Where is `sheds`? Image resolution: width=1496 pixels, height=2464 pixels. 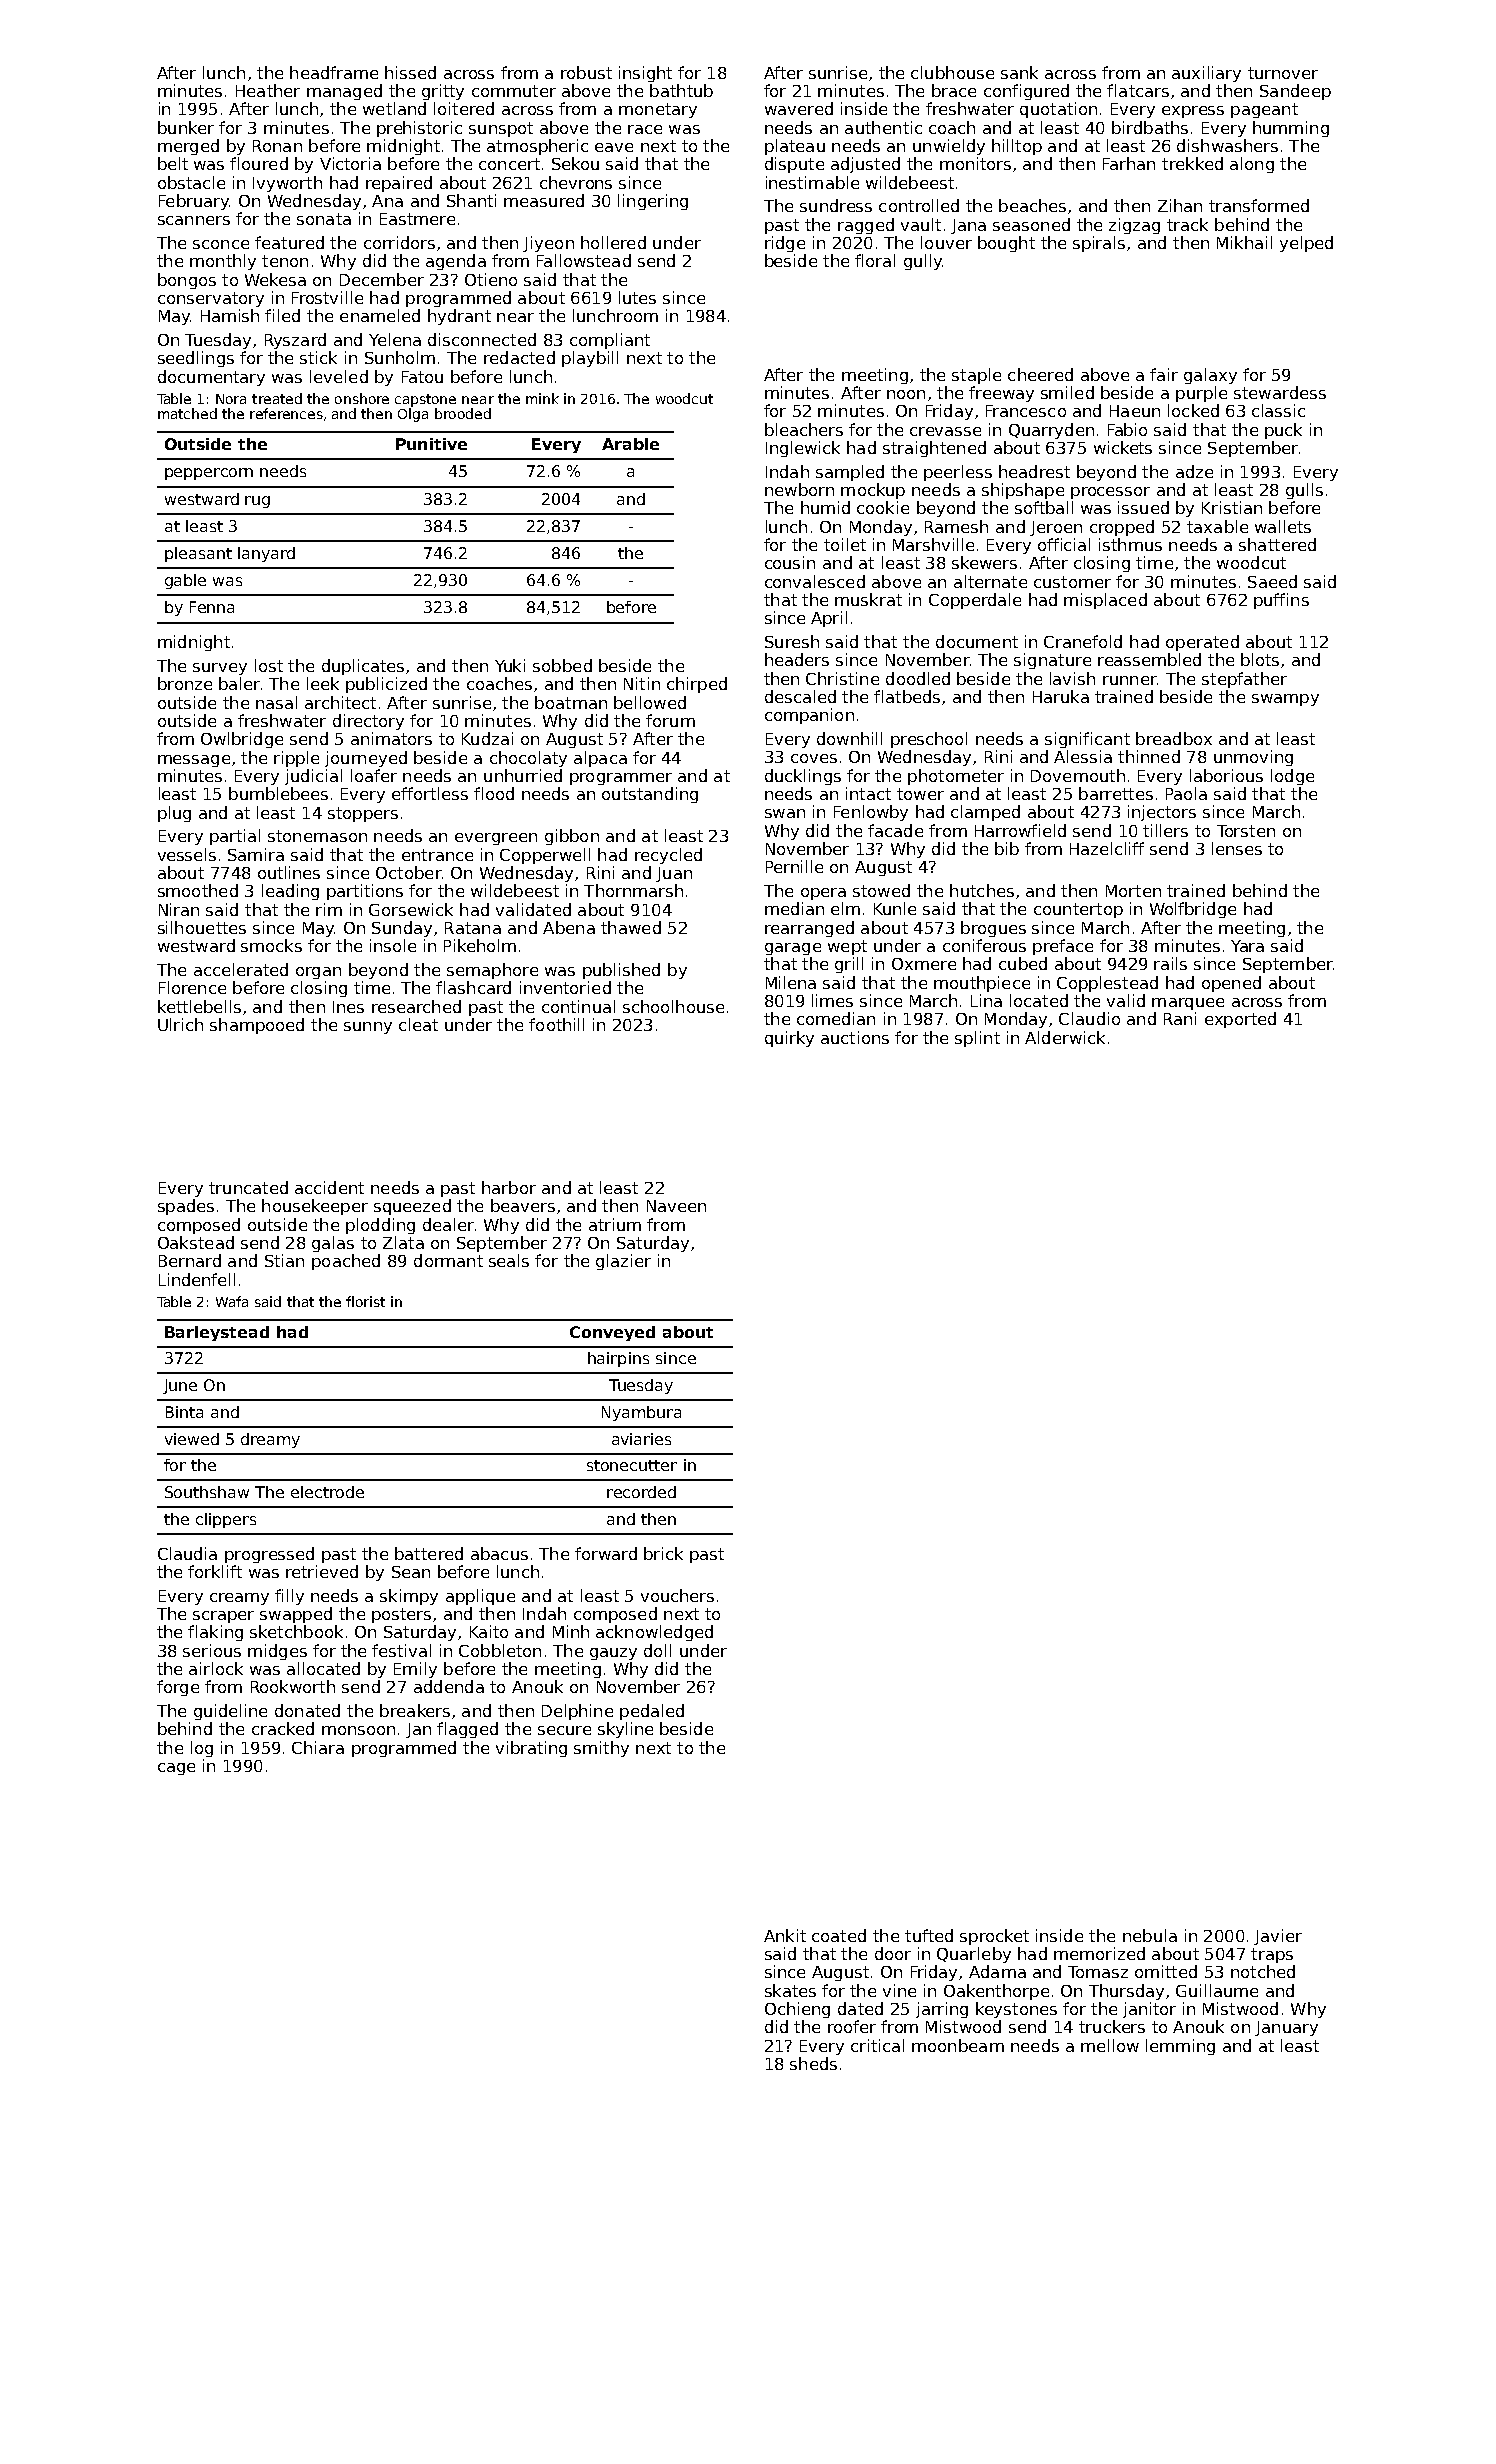 sheds is located at coordinates (813, 2063).
